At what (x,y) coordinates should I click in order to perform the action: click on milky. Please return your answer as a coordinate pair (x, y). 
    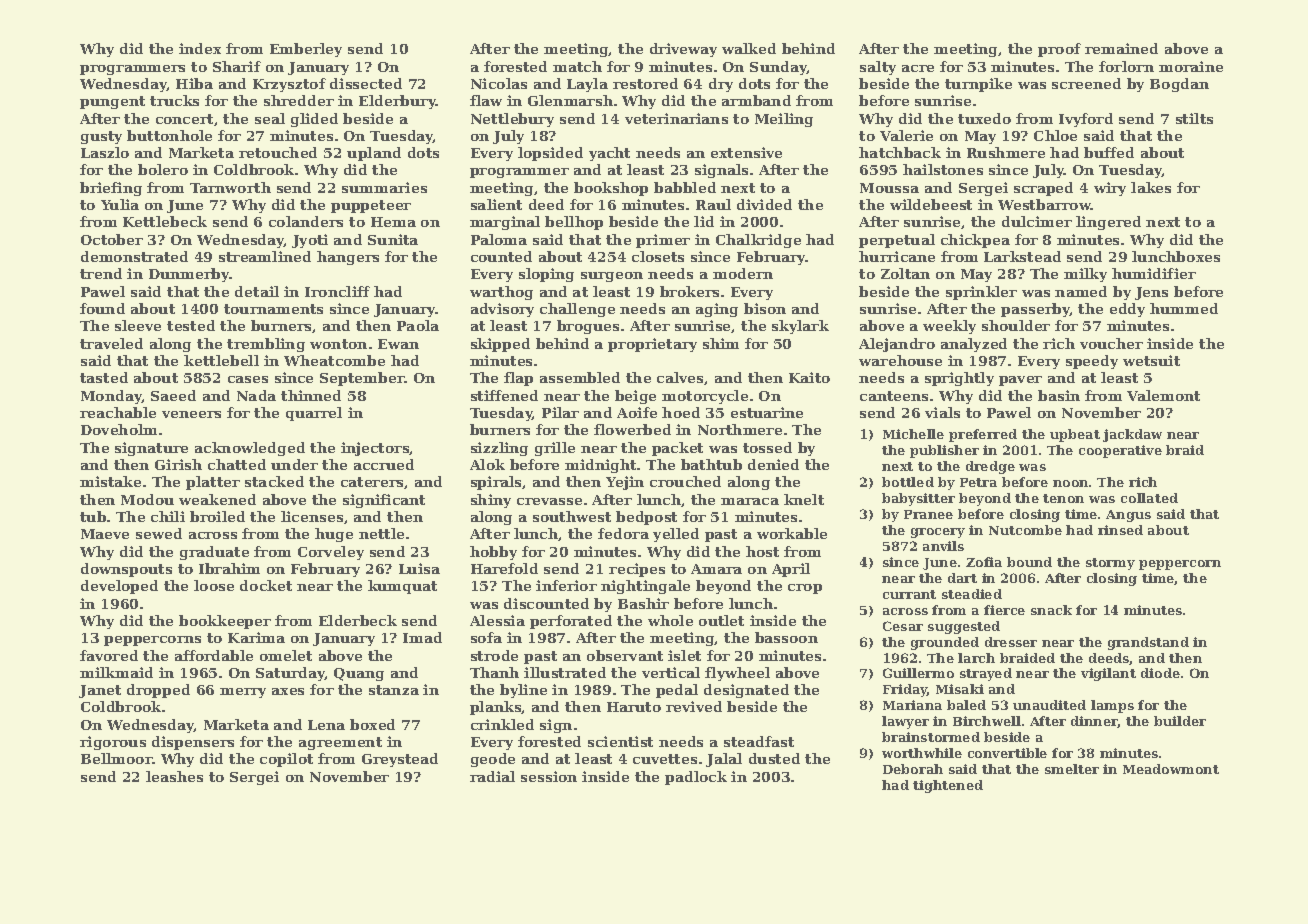
    Looking at the image, I should click on (1085, 275).
